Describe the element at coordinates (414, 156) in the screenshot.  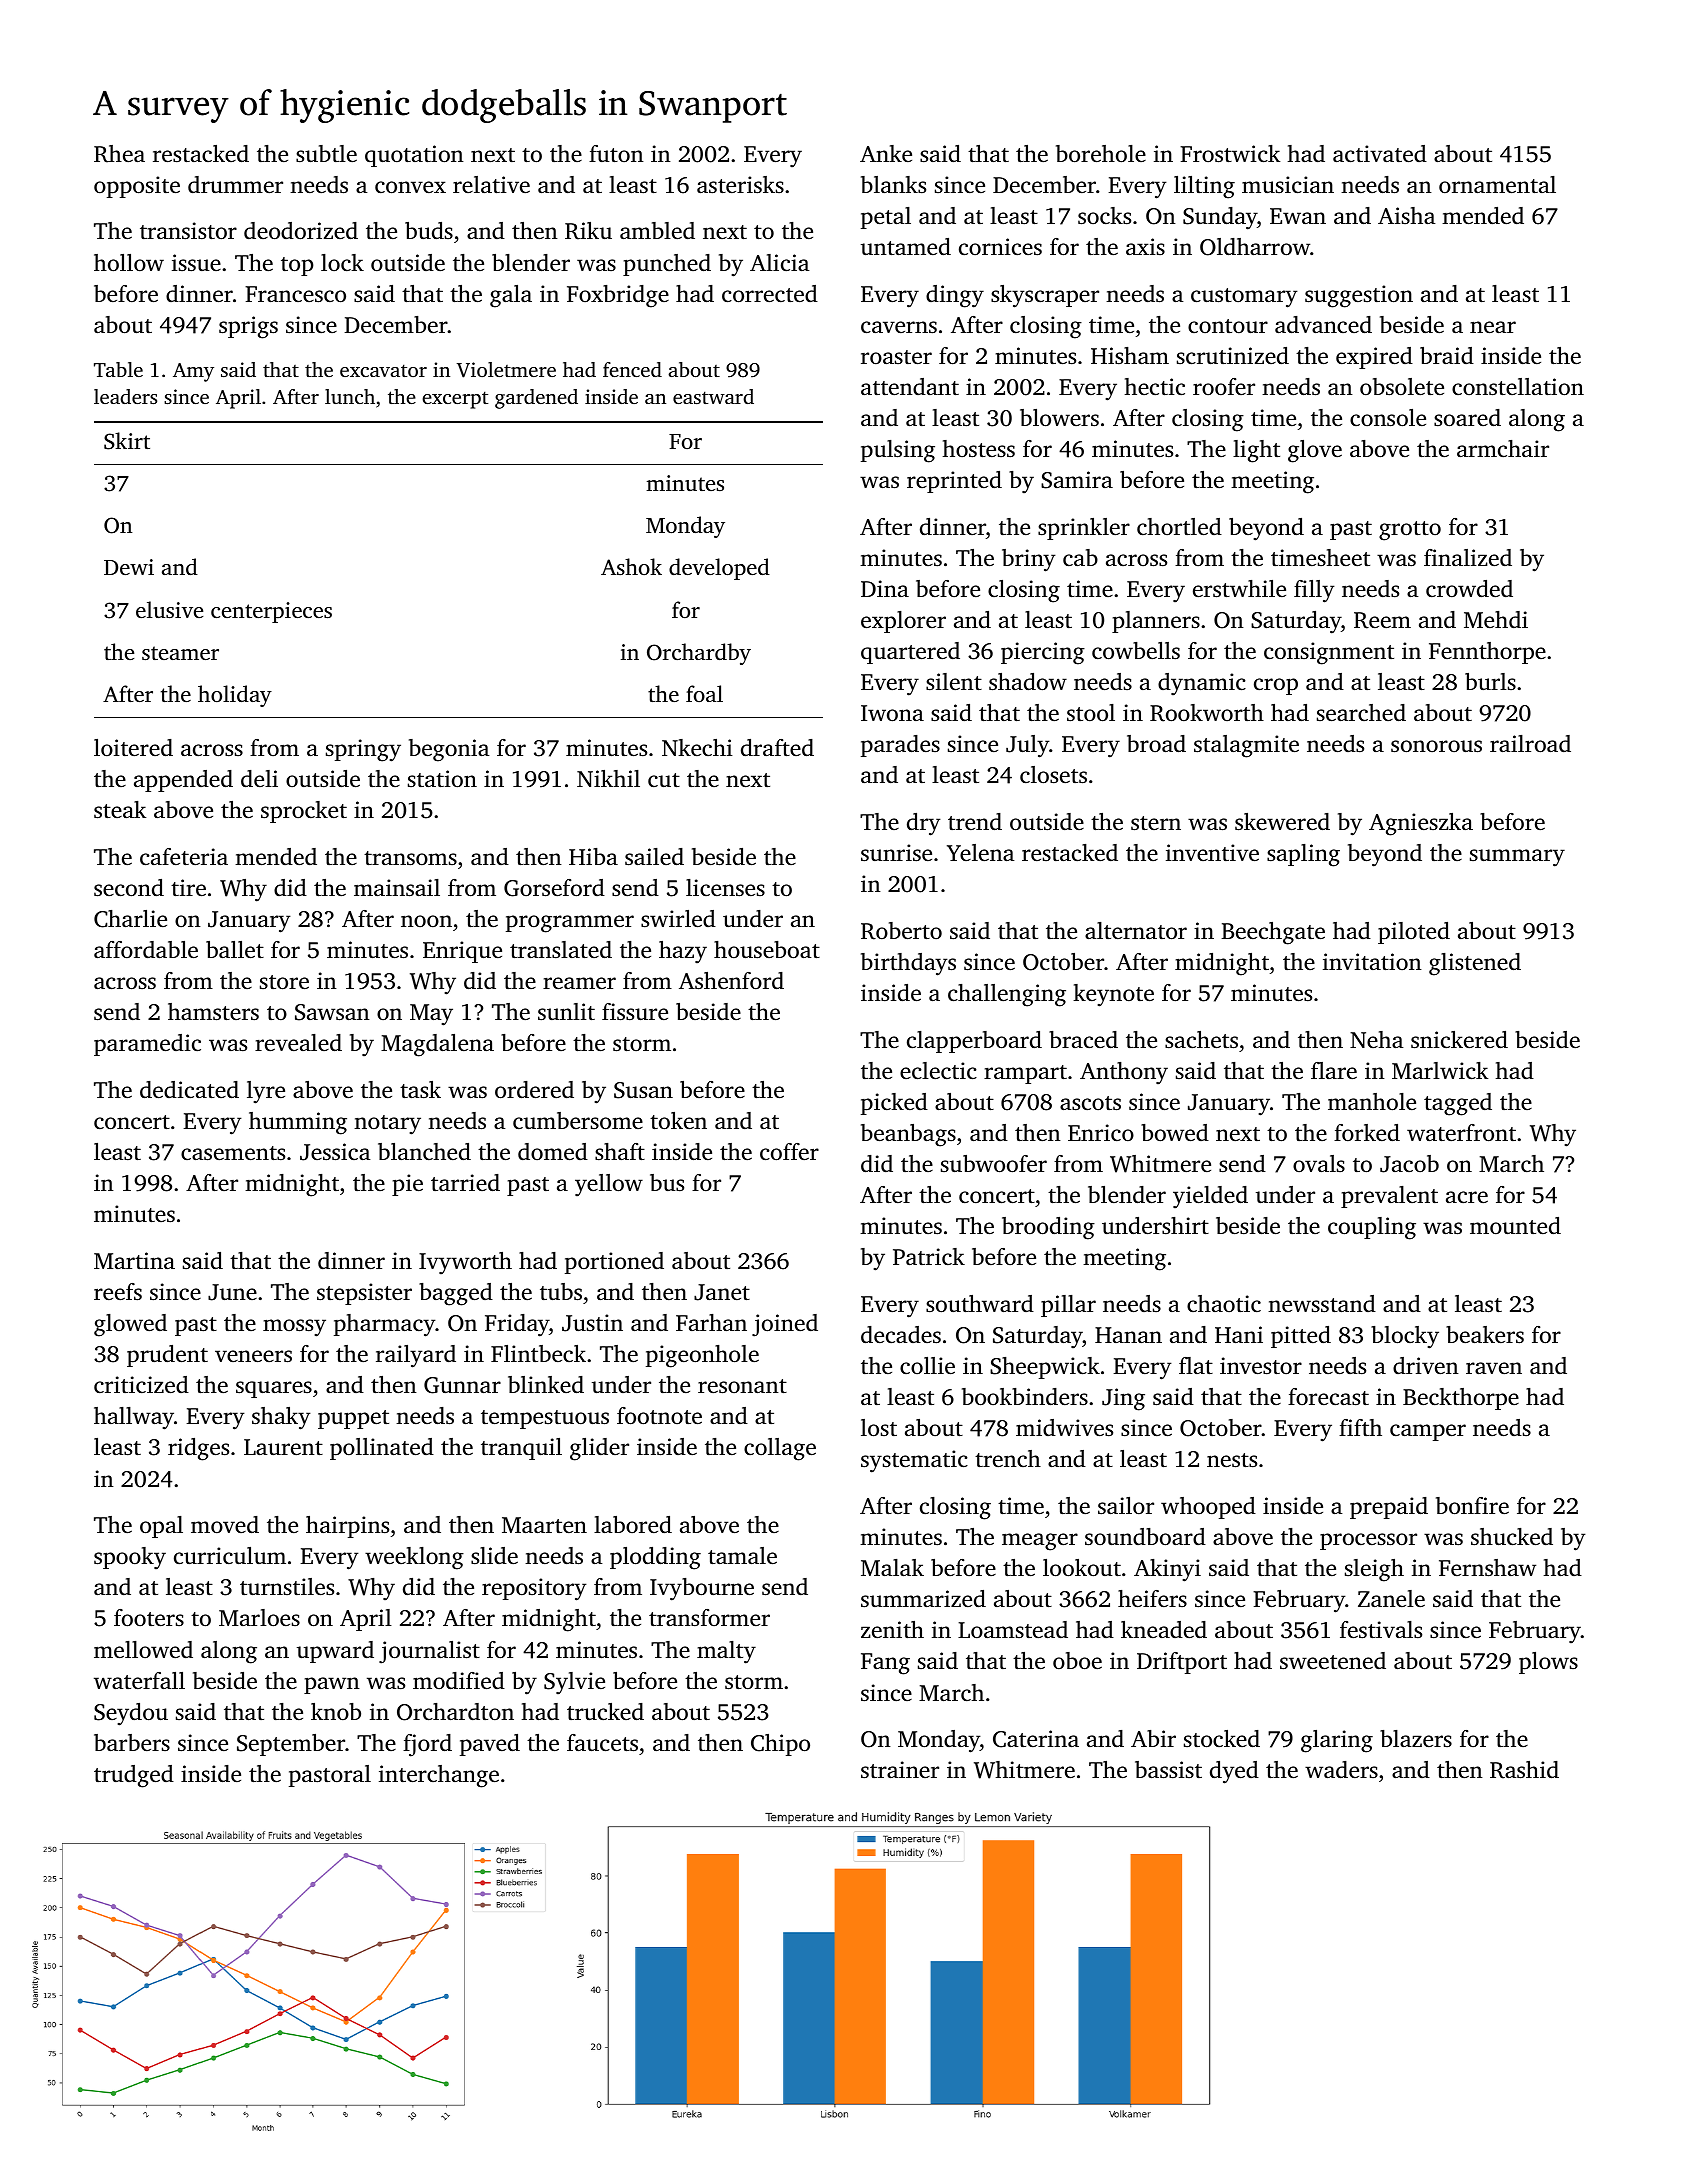
I see `quotation` at that location.
